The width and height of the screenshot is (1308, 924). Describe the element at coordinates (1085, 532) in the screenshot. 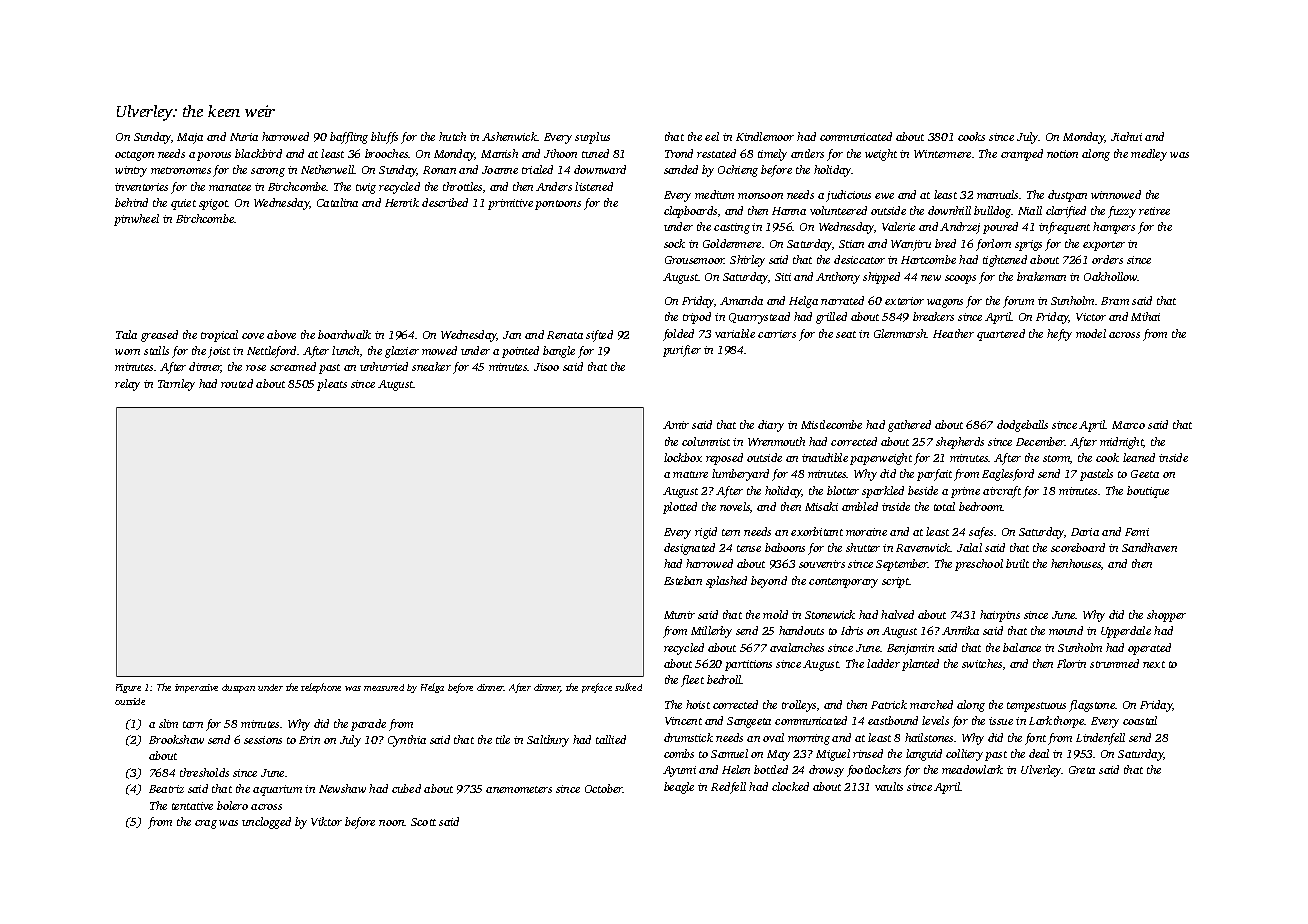

I see `Daria` at that location.
